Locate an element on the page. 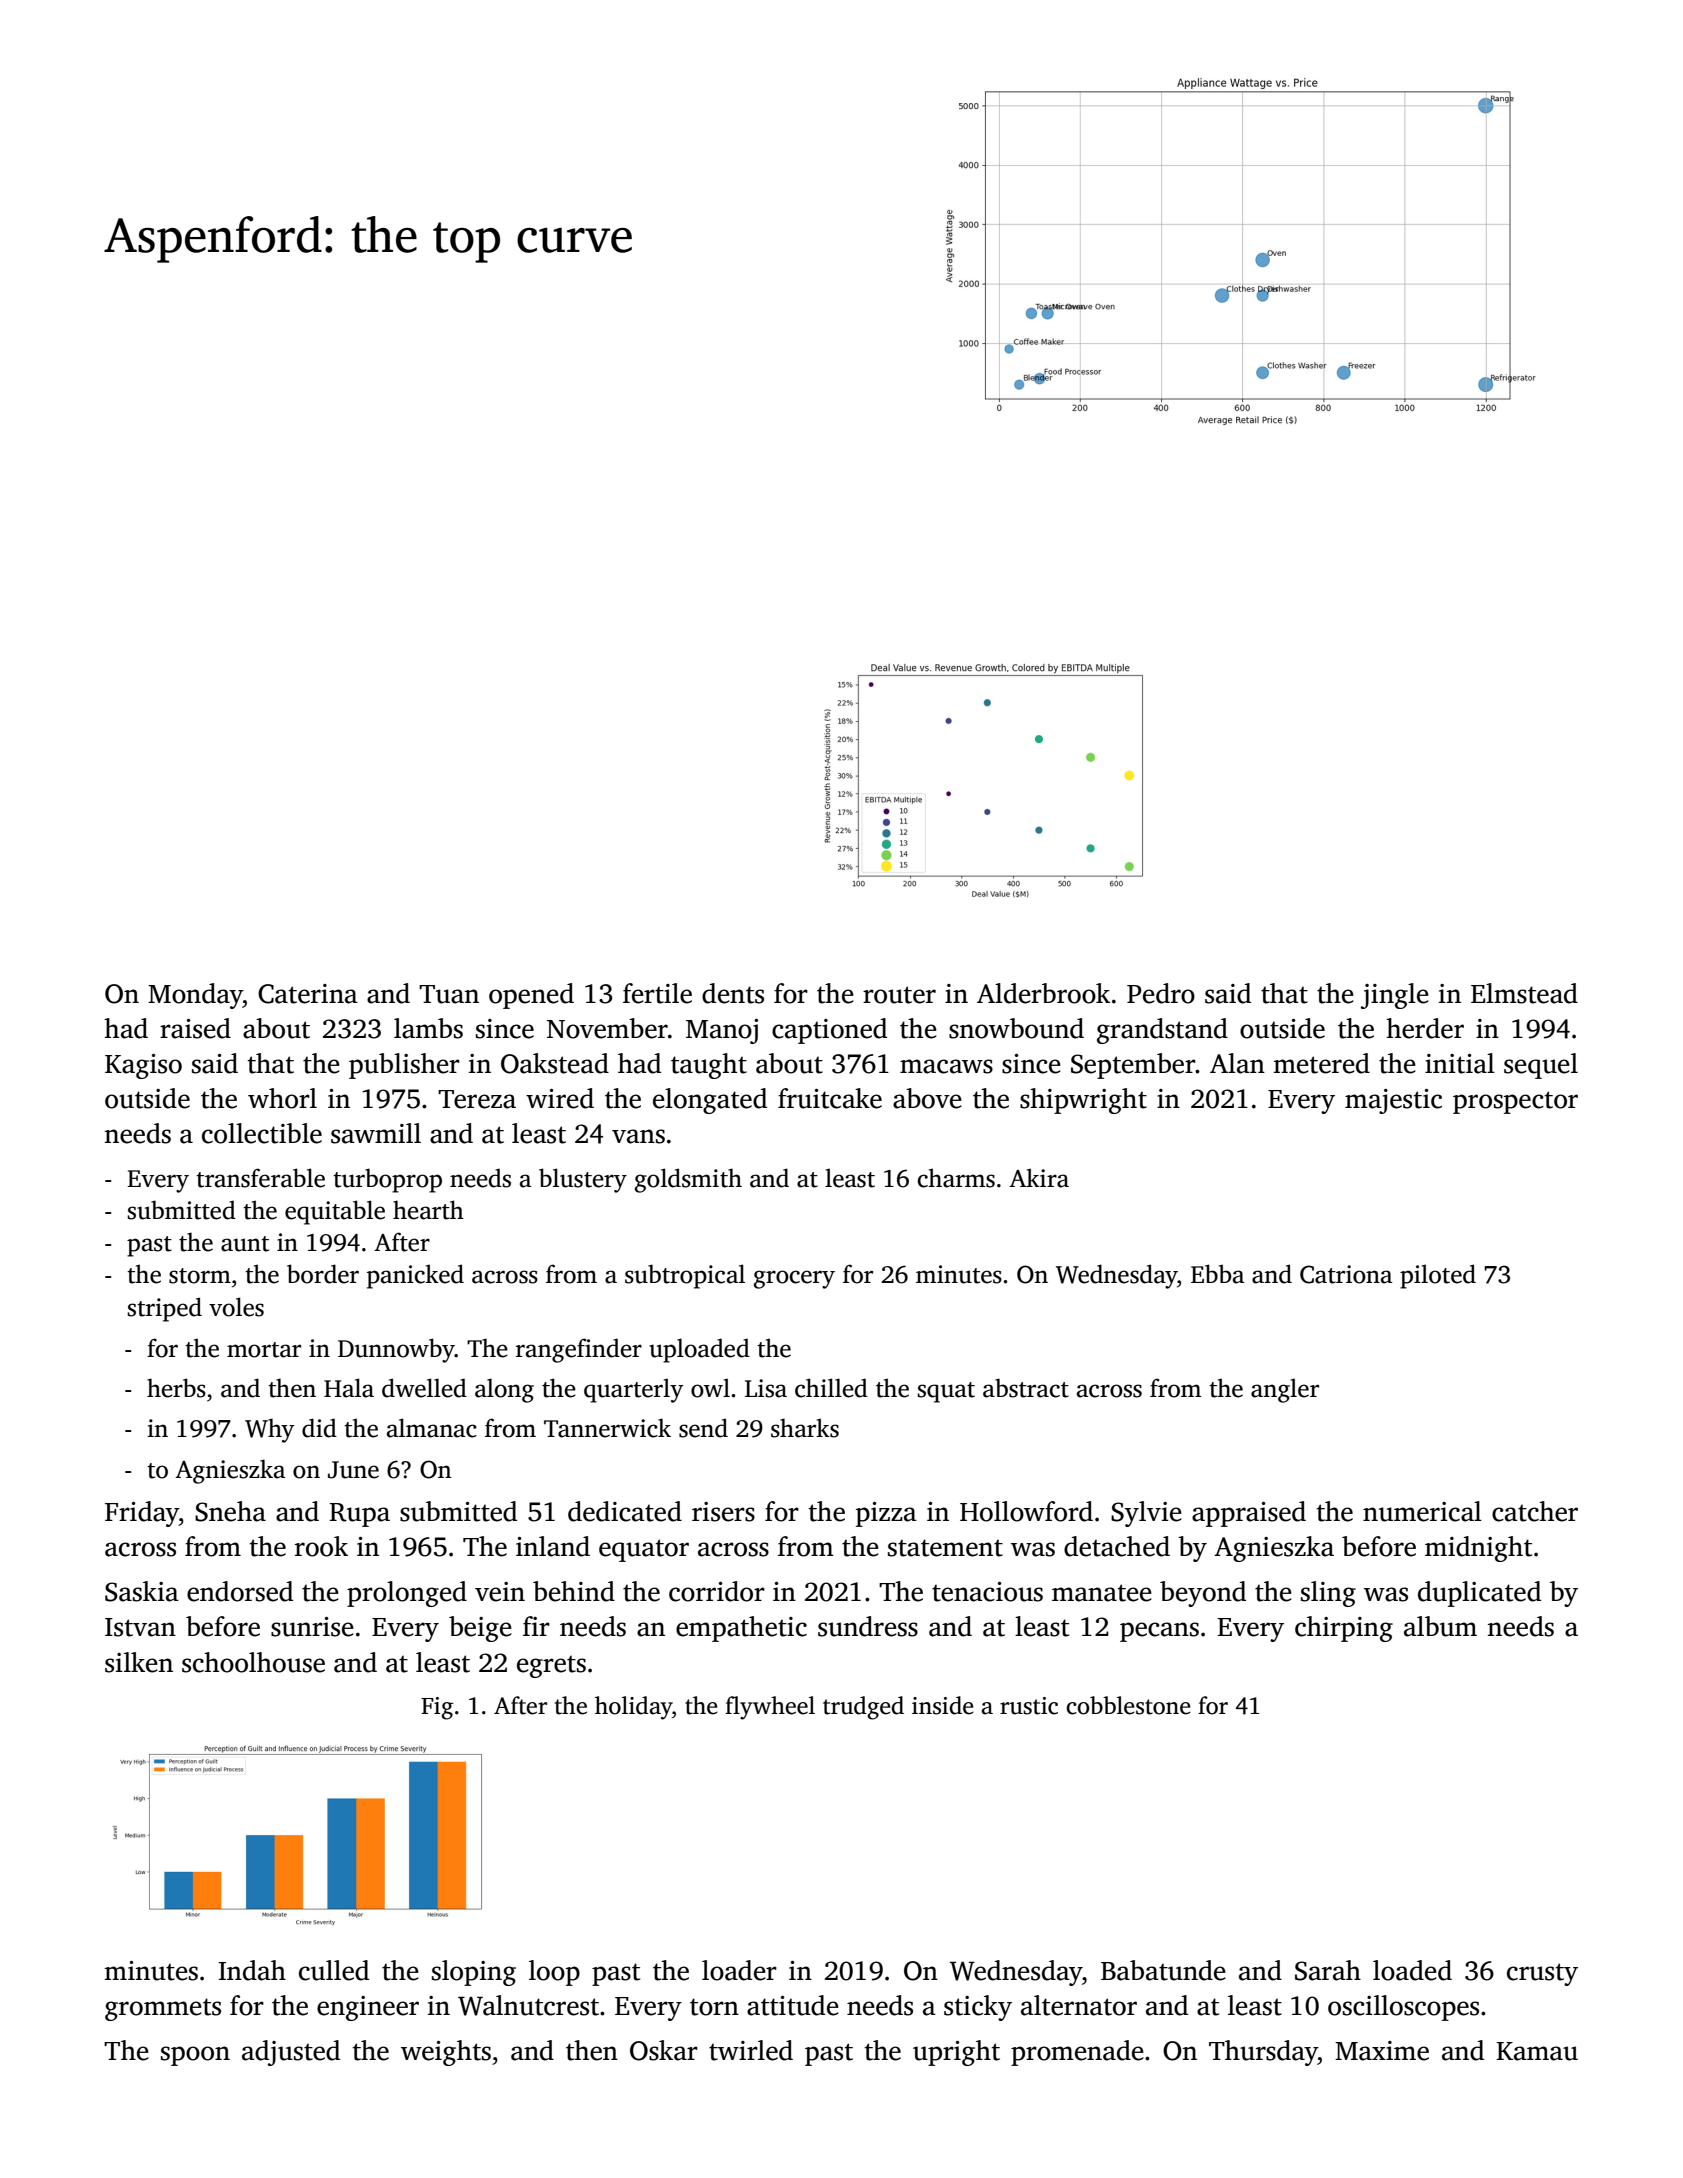 Image resolution: width=1683 pixels, height=2178 pixels. flywheel is located at coordinates (770, 1708).
